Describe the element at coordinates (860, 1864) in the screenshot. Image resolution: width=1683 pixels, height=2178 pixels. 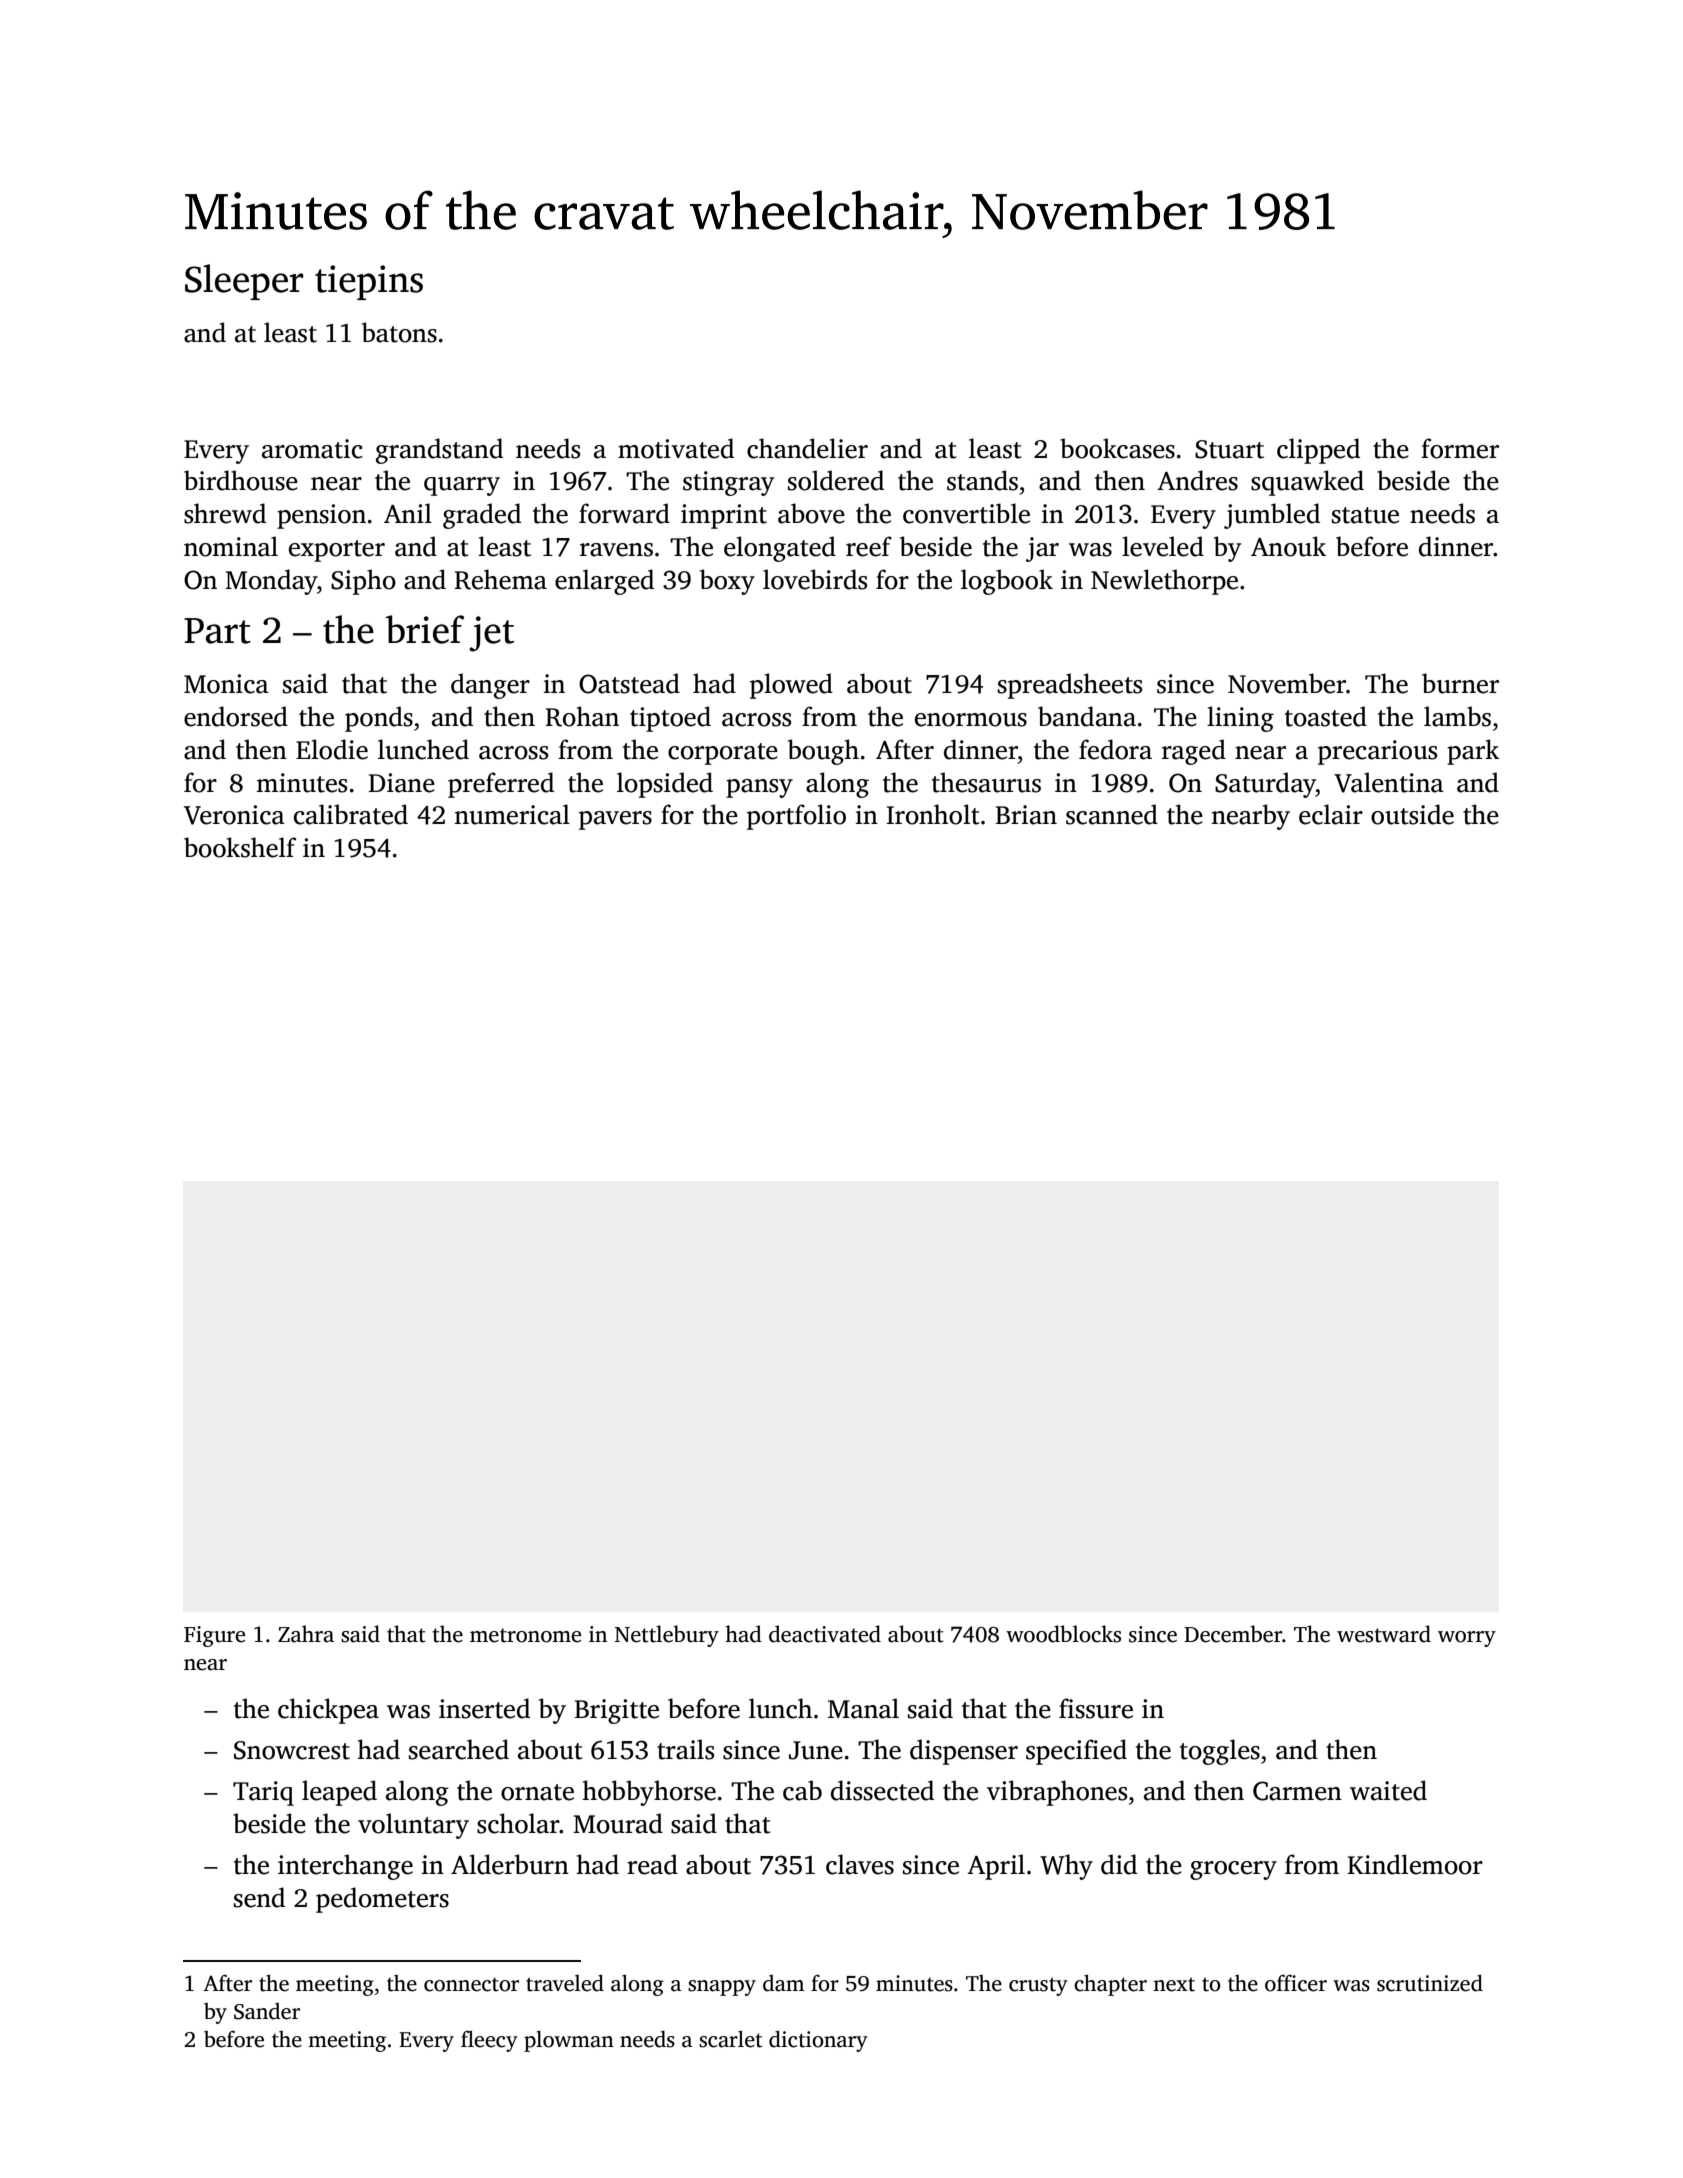
I see `claves` at that location.
